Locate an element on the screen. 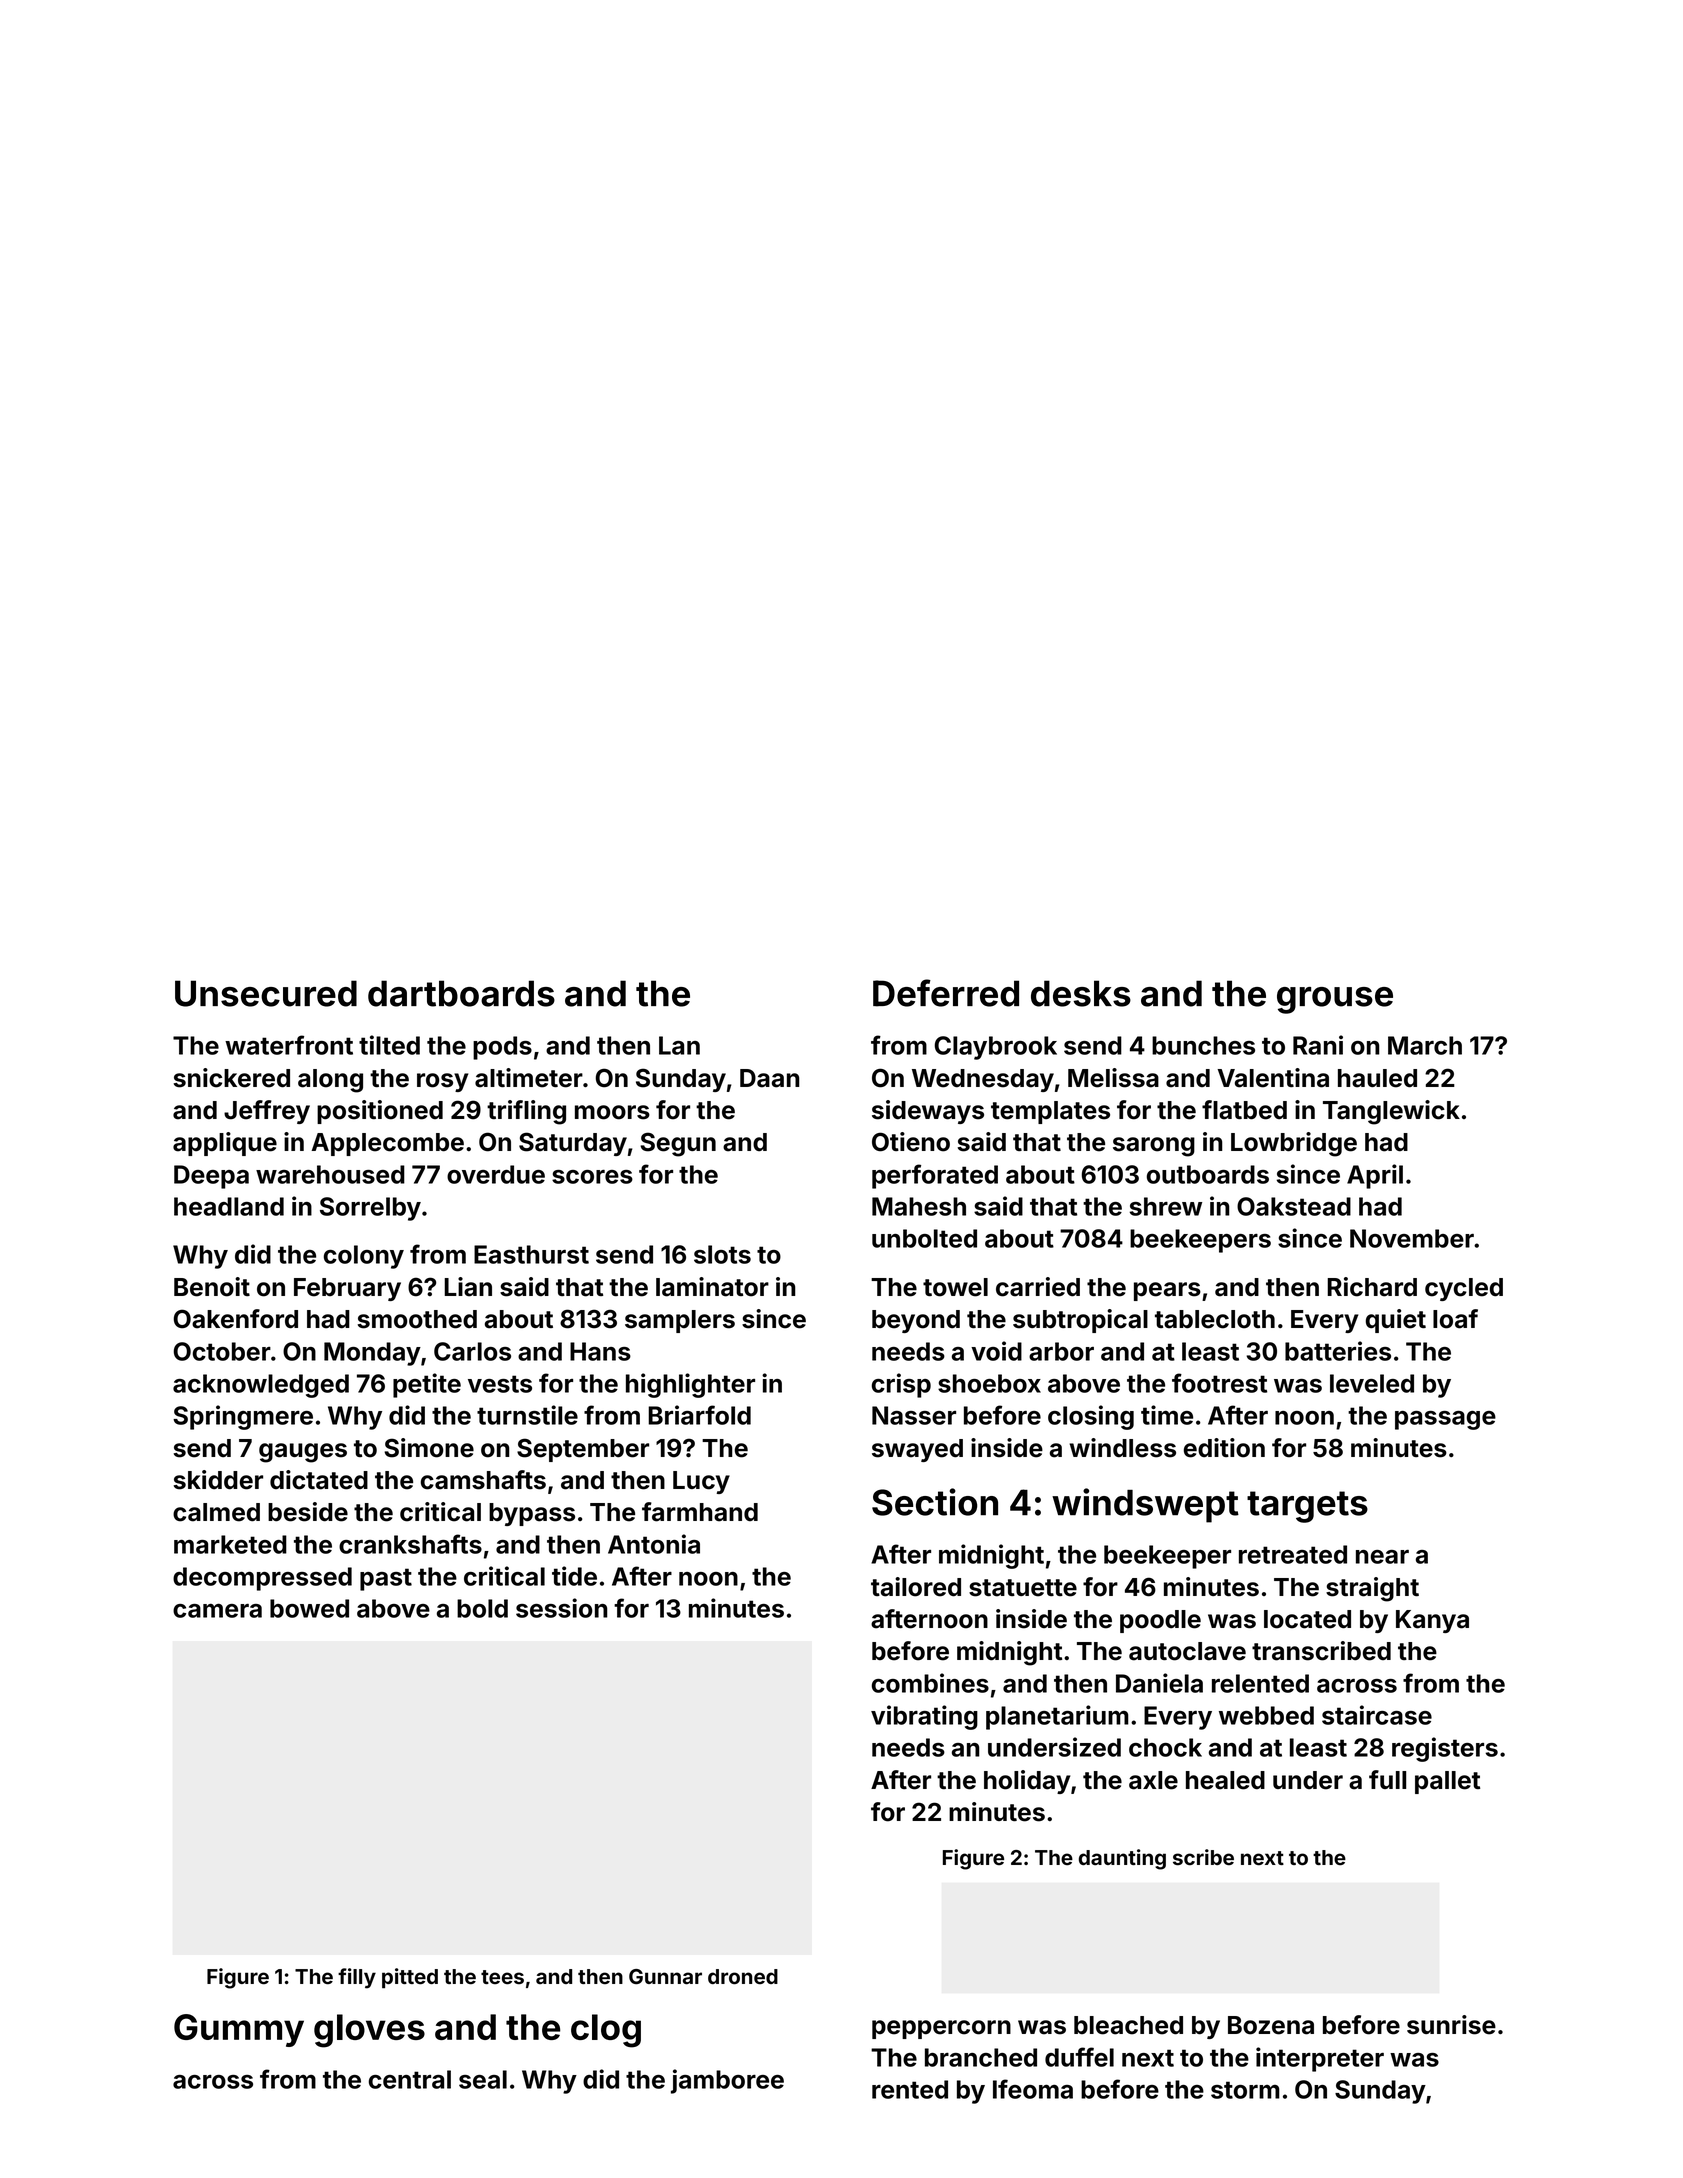  samplers is located at coordinates (680, 1321).
